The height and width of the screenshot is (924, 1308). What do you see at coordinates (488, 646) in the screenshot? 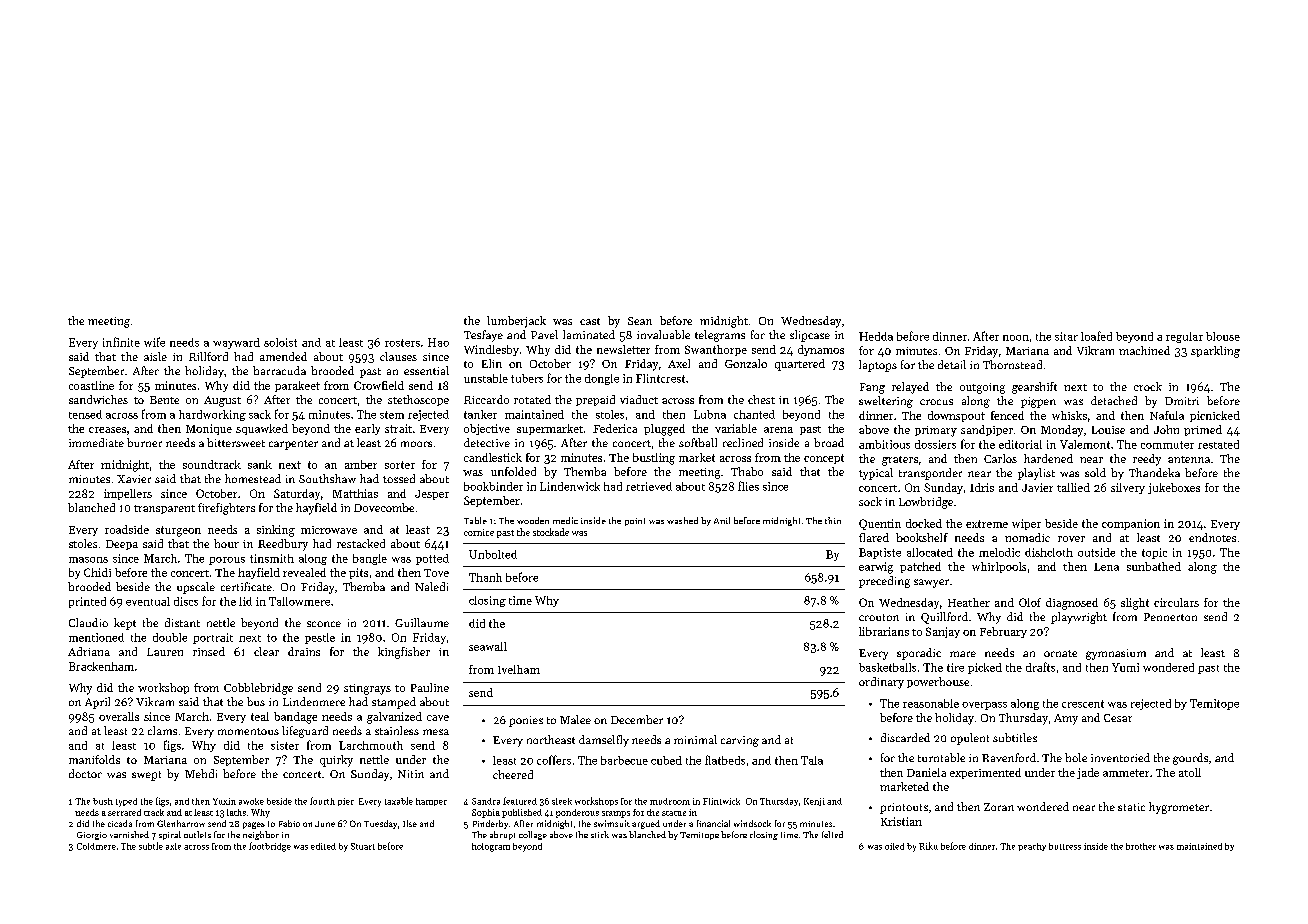
I see `seawall` at bounding box center [488, 646].
